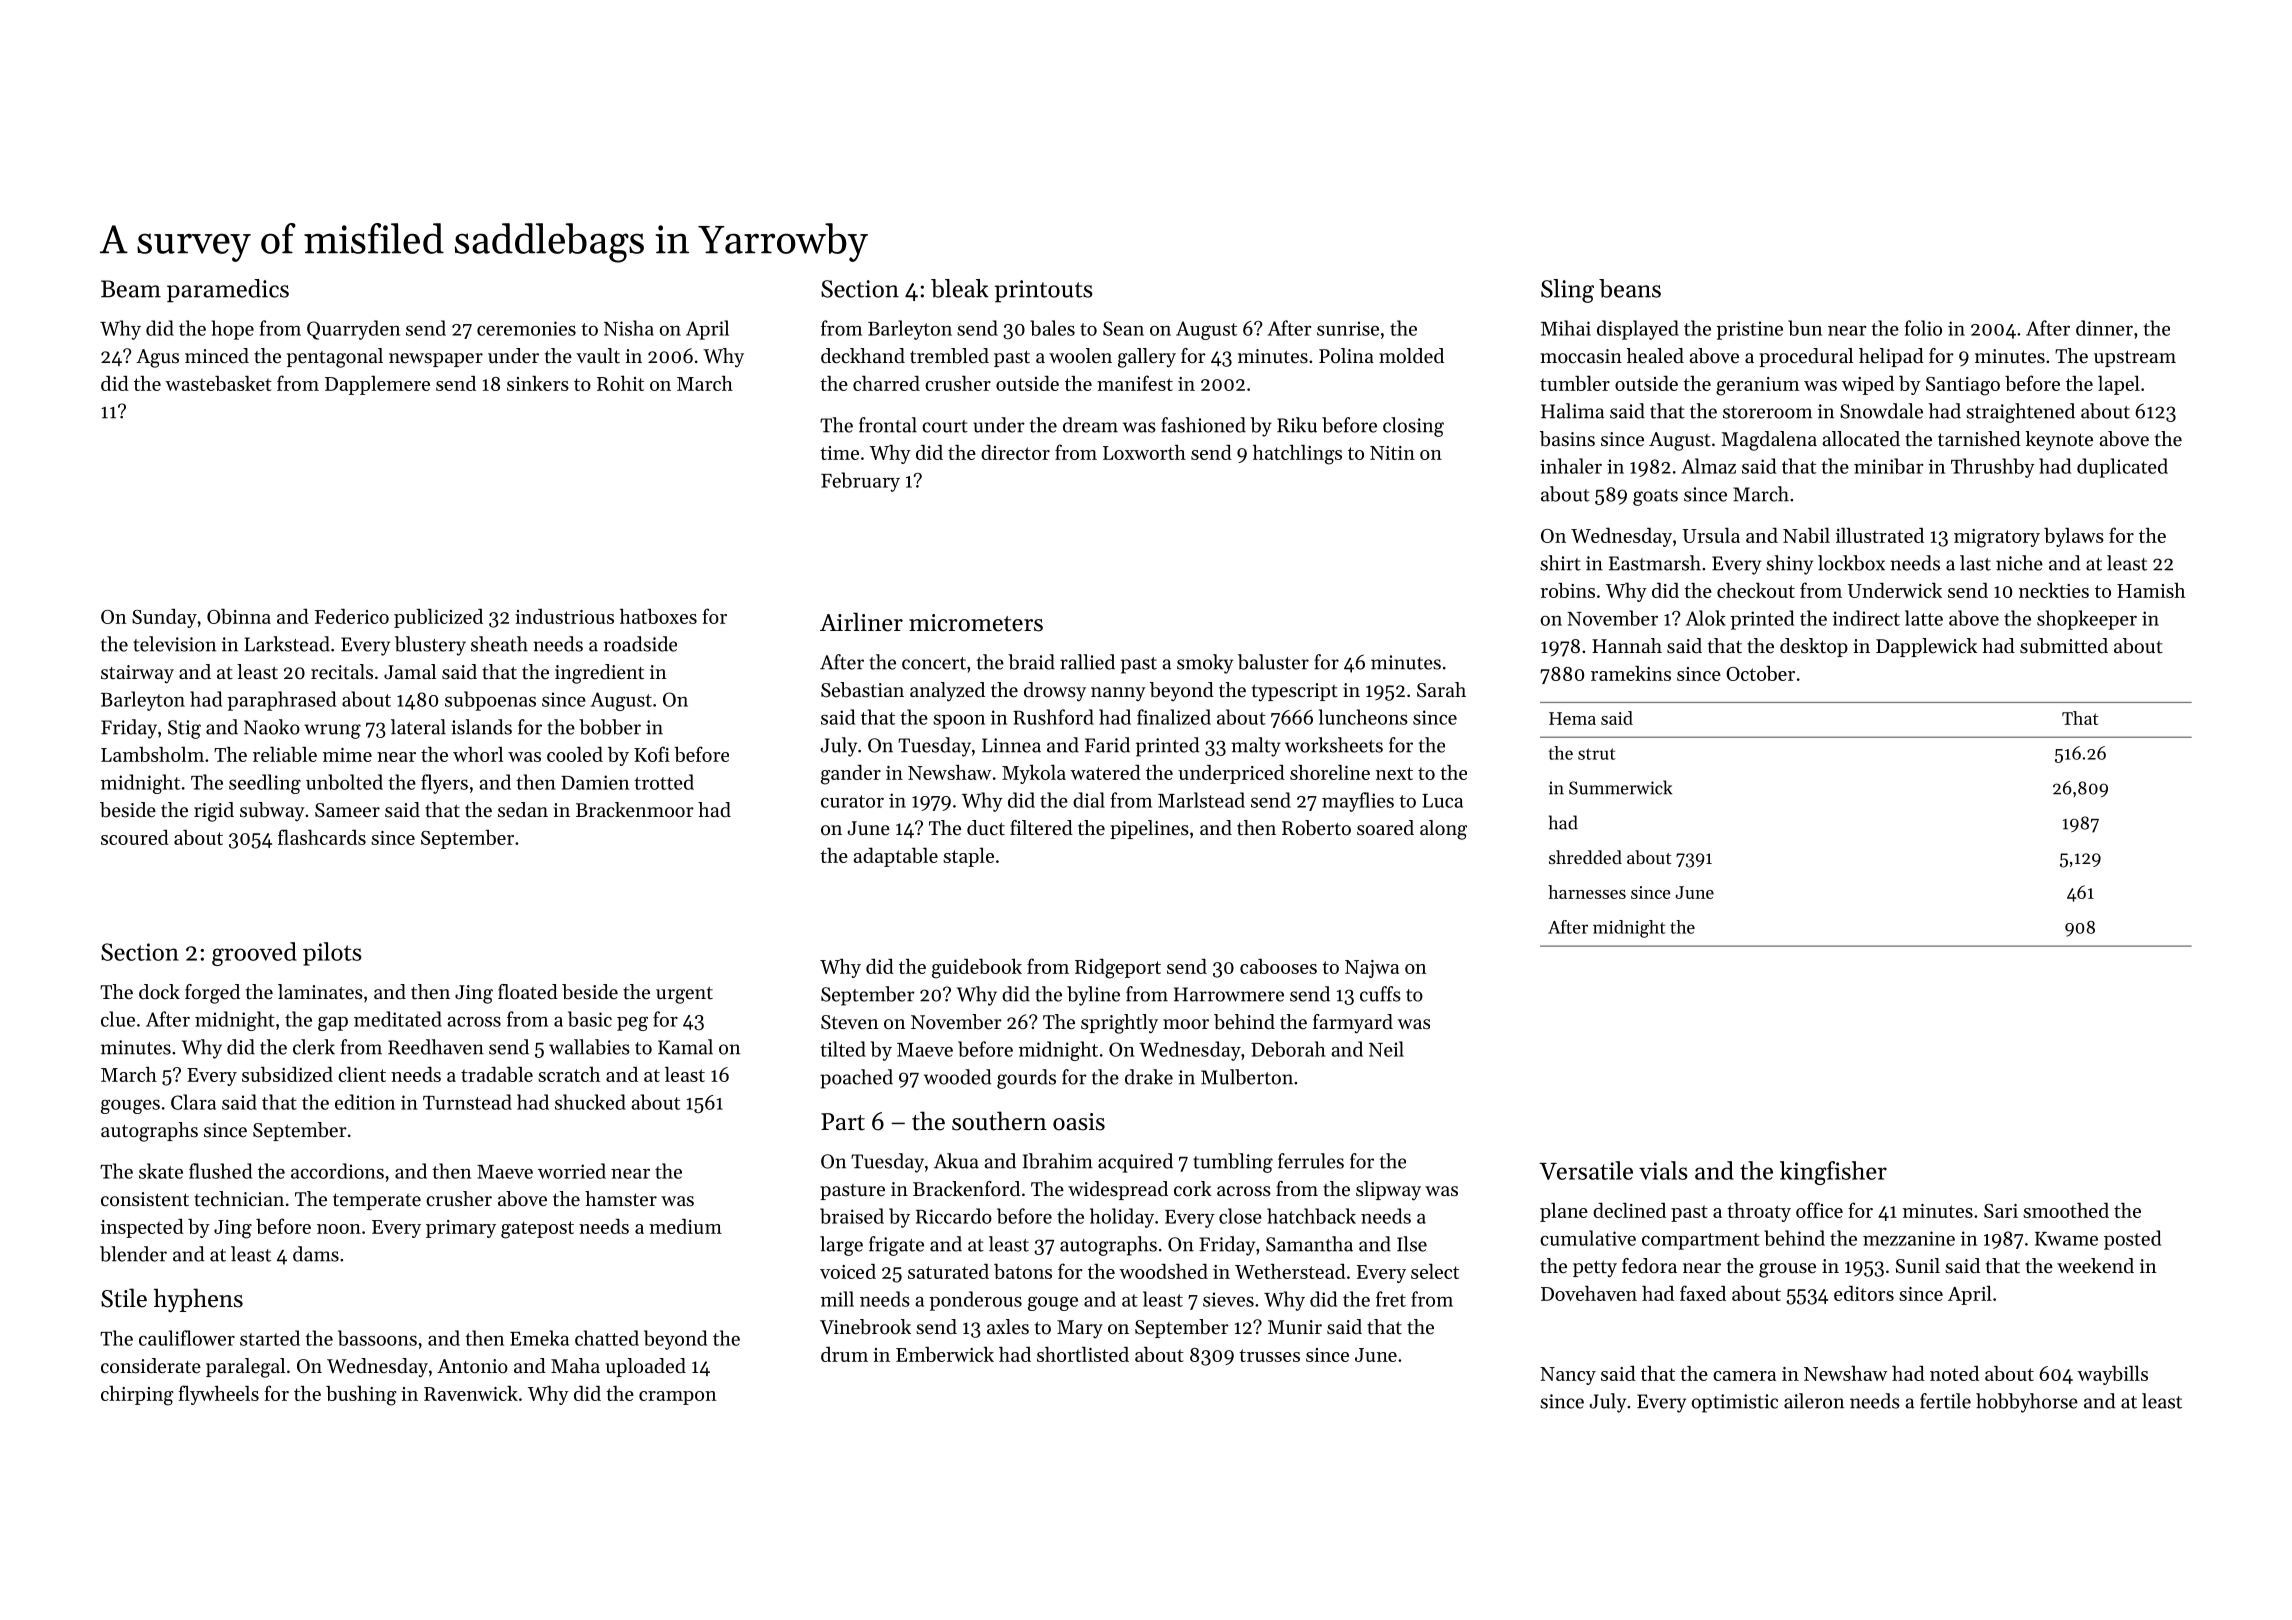 The image size is (2292, 1620). I want to click on Steven, so click(850, 1022).
